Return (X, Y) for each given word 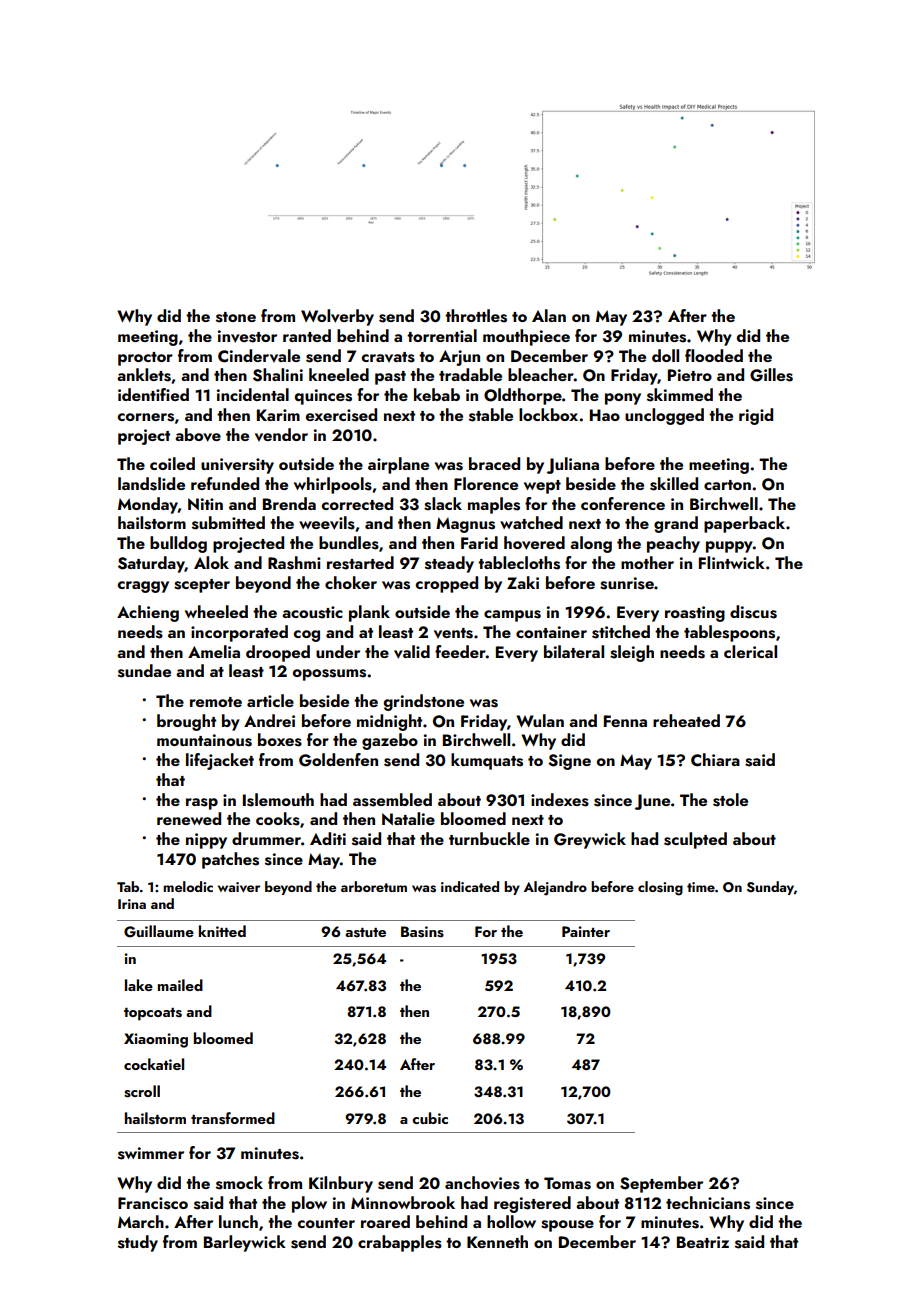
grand (676, 524)
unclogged (664, 416)
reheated (686, 720)
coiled (172, 463)
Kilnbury (341, 1184)
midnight (389, 722)
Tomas (567, 1183)
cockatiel (154, 1064)
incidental (253, 394)
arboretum (374, 886)
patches (230, 860)
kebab (437, 394)
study (138, 1243)
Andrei (269, 720)
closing (660, 888)
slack (443, 504)
